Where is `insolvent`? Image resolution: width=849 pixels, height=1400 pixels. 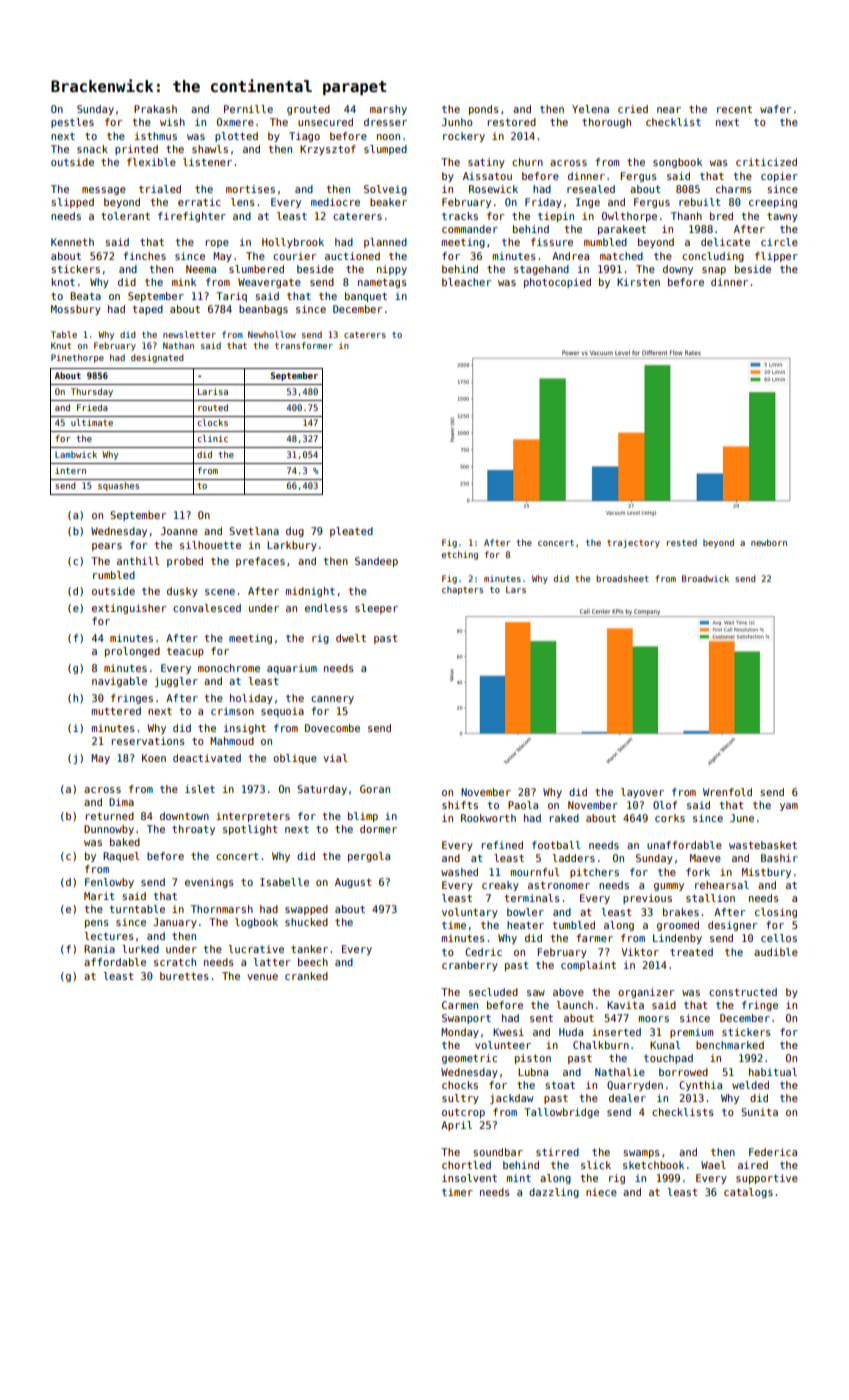 insolvent is located at coordinates (469, 1178).
